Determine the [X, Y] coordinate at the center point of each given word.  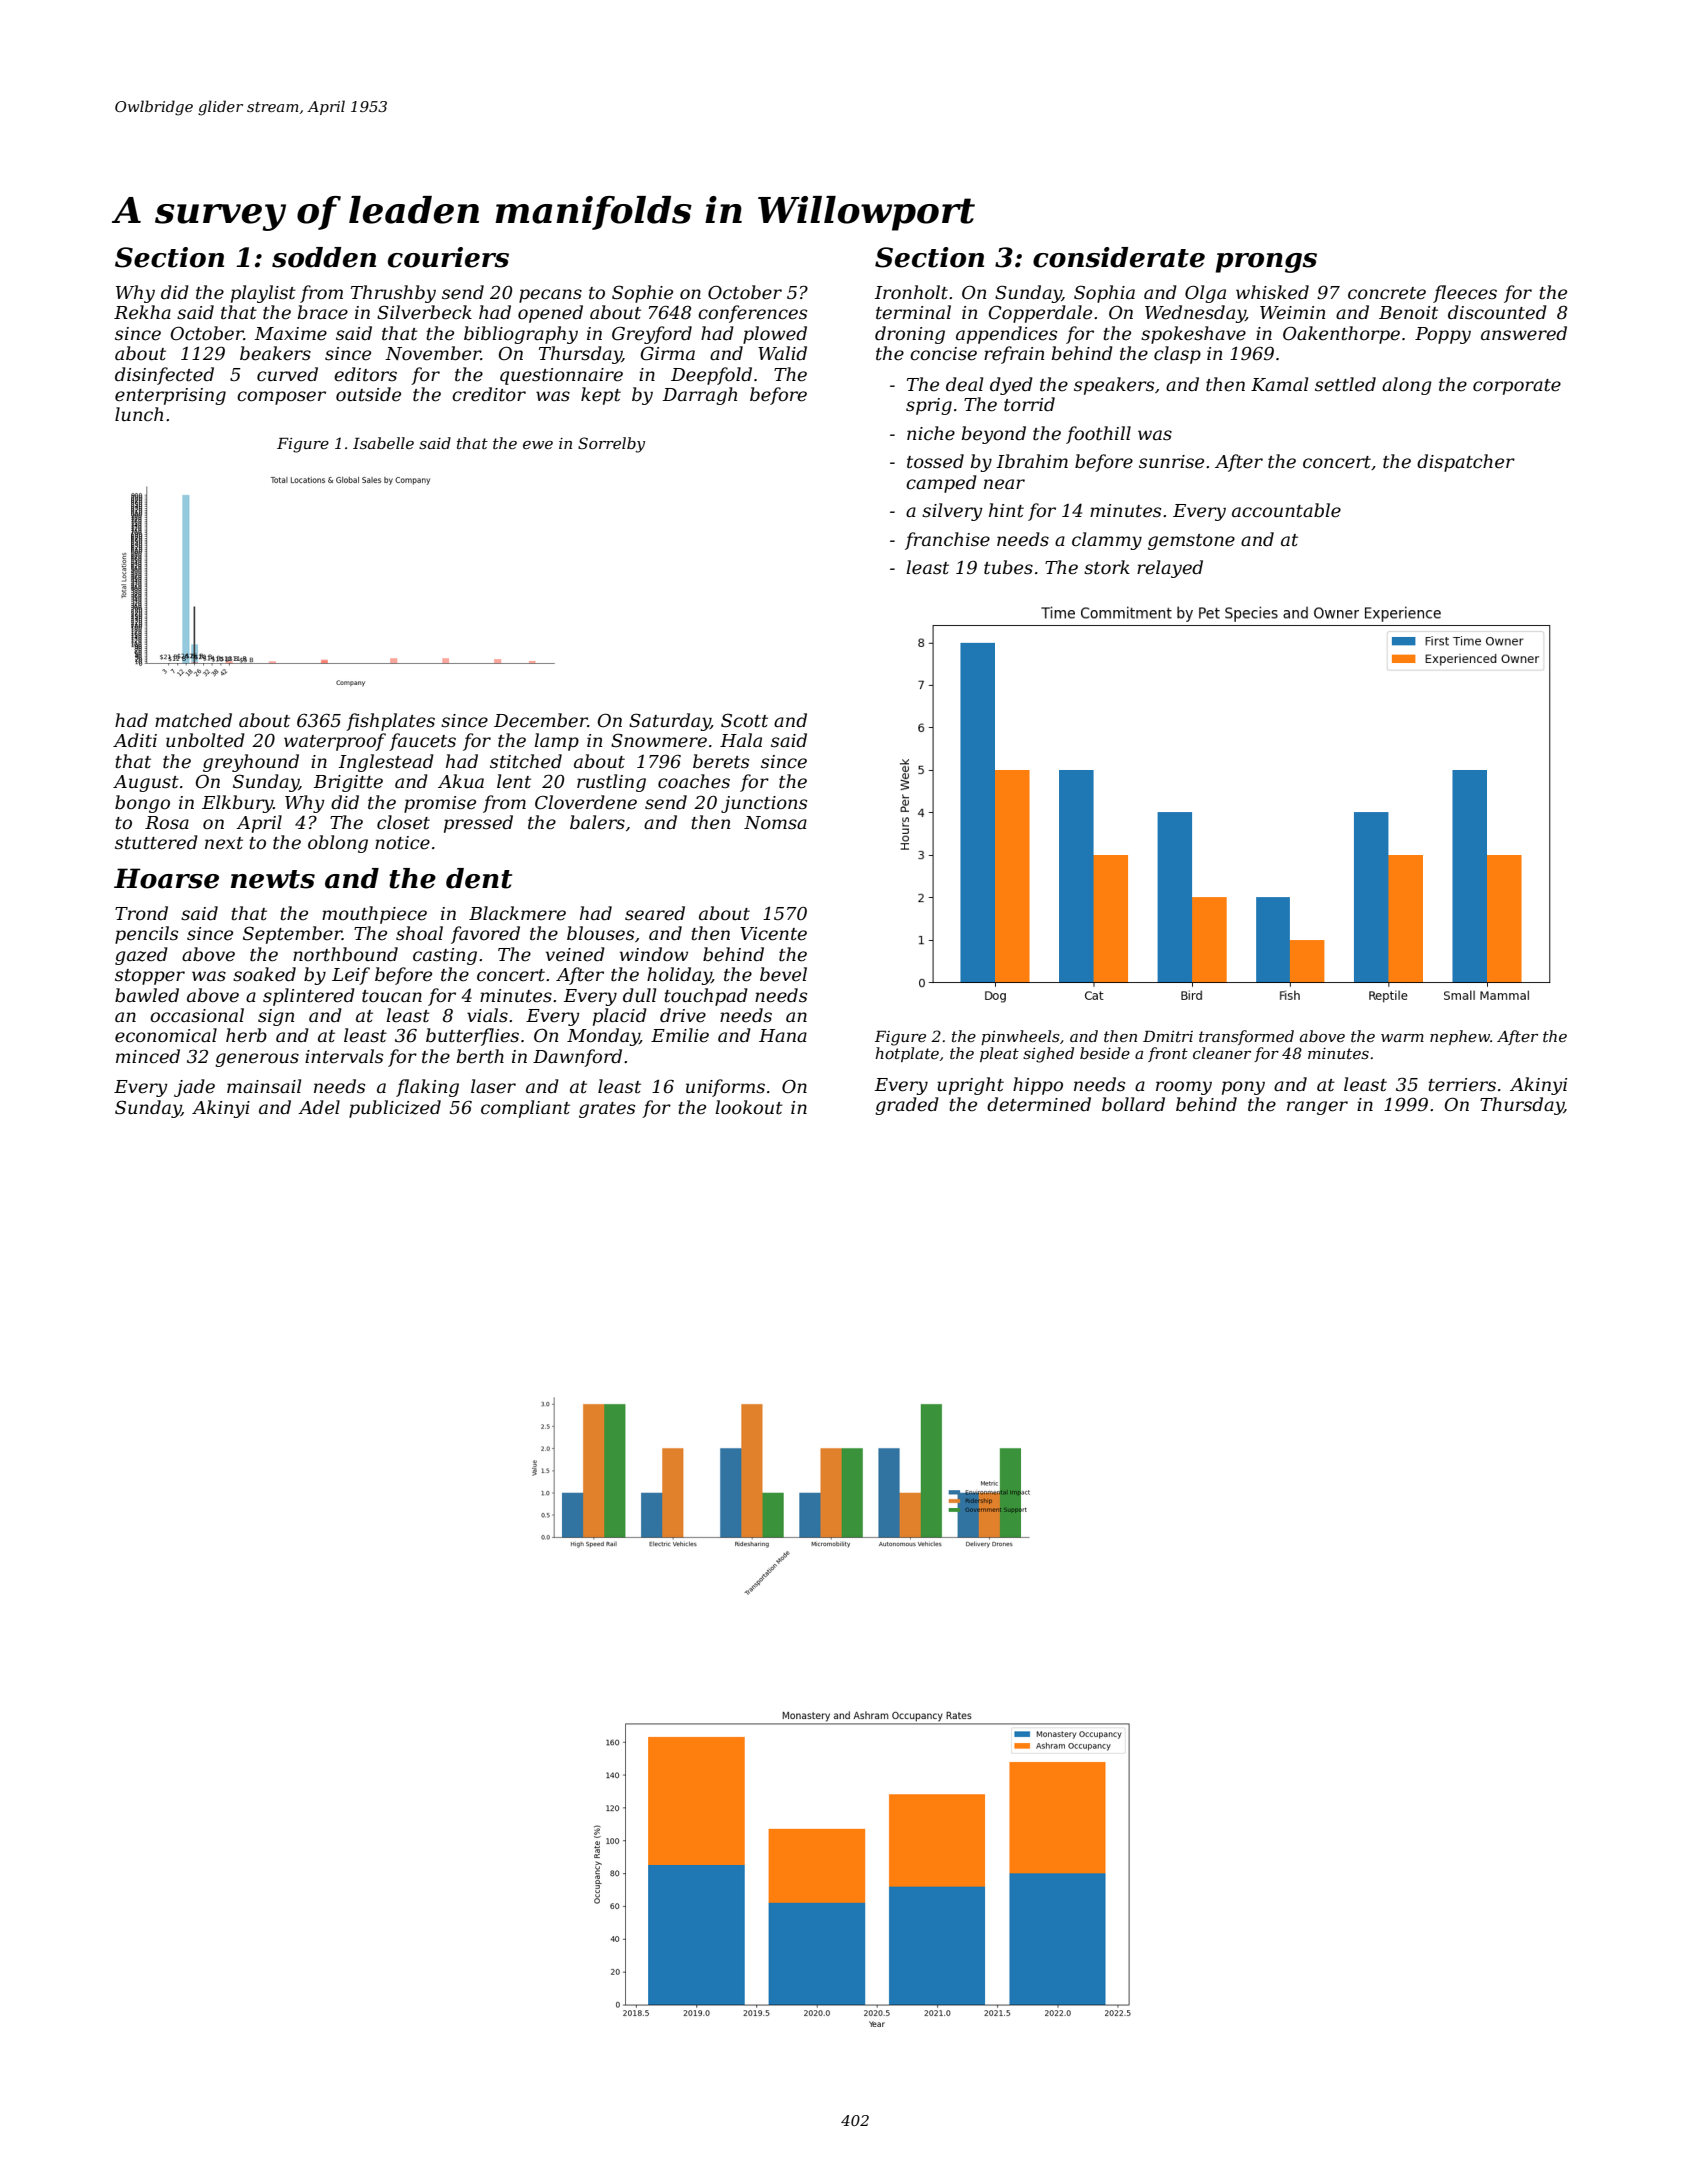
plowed [775, 335]
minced [148, 1056]
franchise [947, 541]
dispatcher [1466, 463]
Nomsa [775, 823]
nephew [1460, 1037]
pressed [478, 824]
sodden [324, 257]
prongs [1266, 263]
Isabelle [383, 443]
